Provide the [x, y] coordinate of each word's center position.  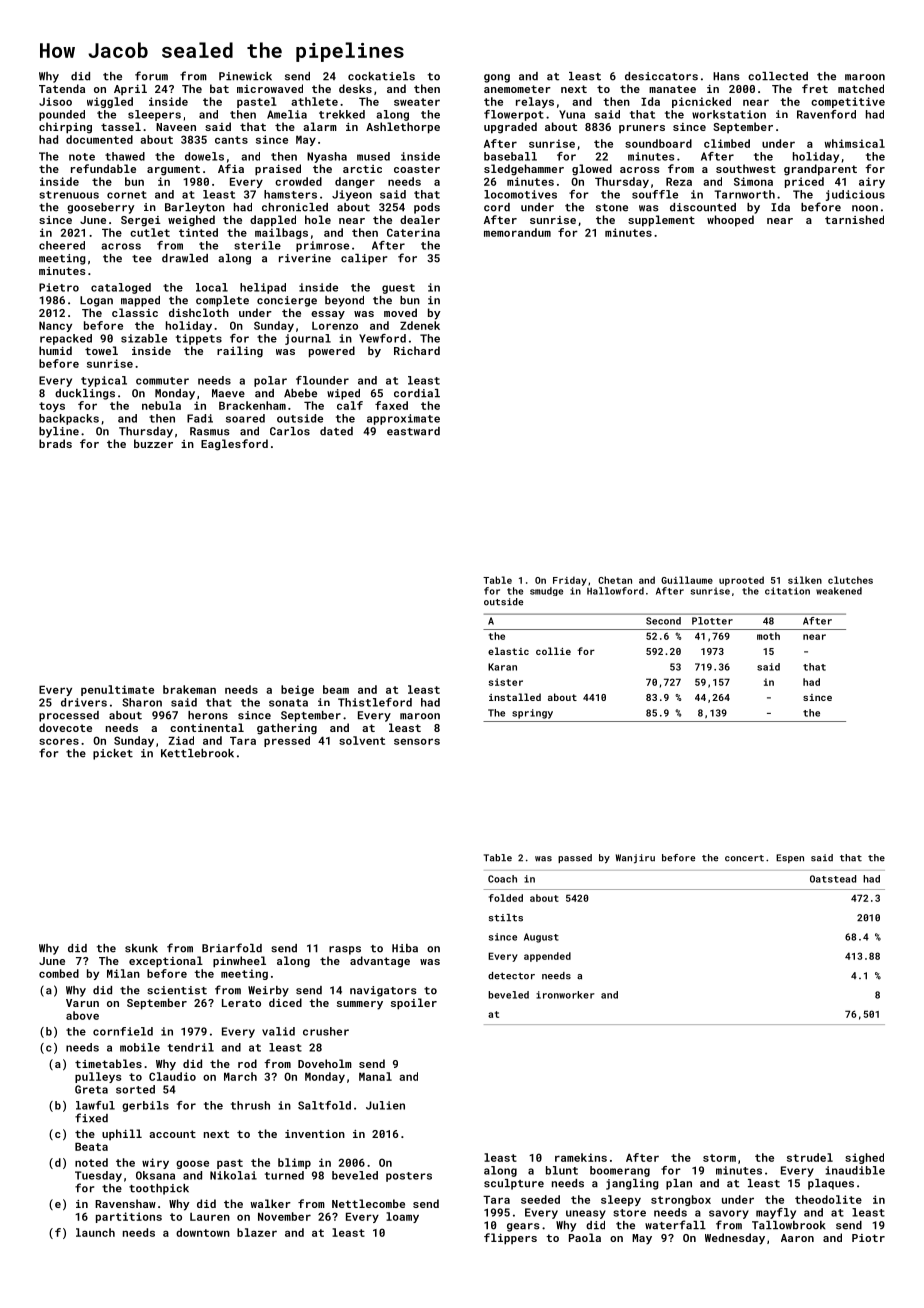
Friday [570, 581]
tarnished [854, 219]
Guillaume [687, 580]
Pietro [59, 287]
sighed [864, 1158]
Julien [385, 1105]
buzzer [153, 443]
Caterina [413, 232]
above [82, 1015]
